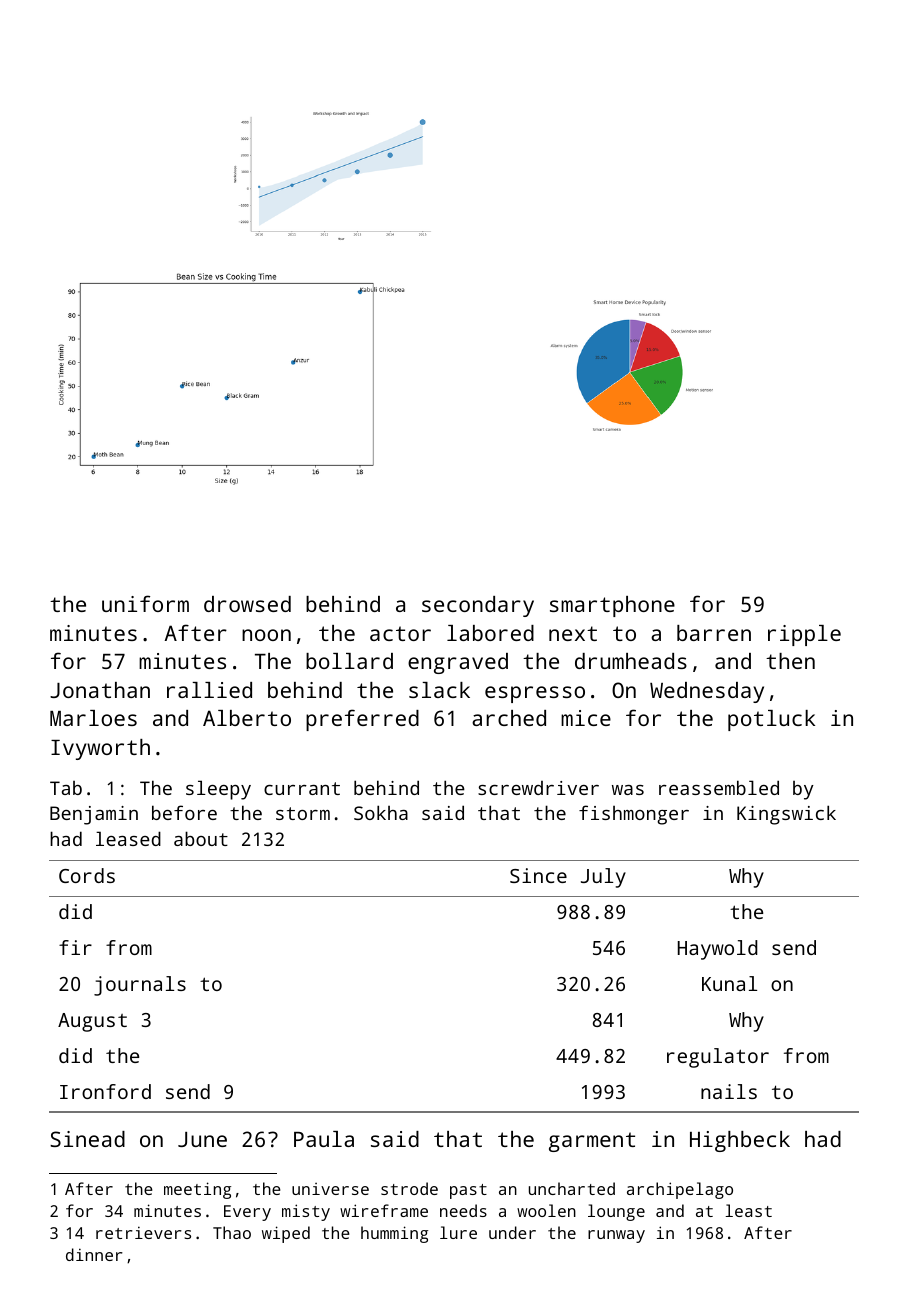 This image has height=1316, width=908. I want to click on about, so click(201, 838).
